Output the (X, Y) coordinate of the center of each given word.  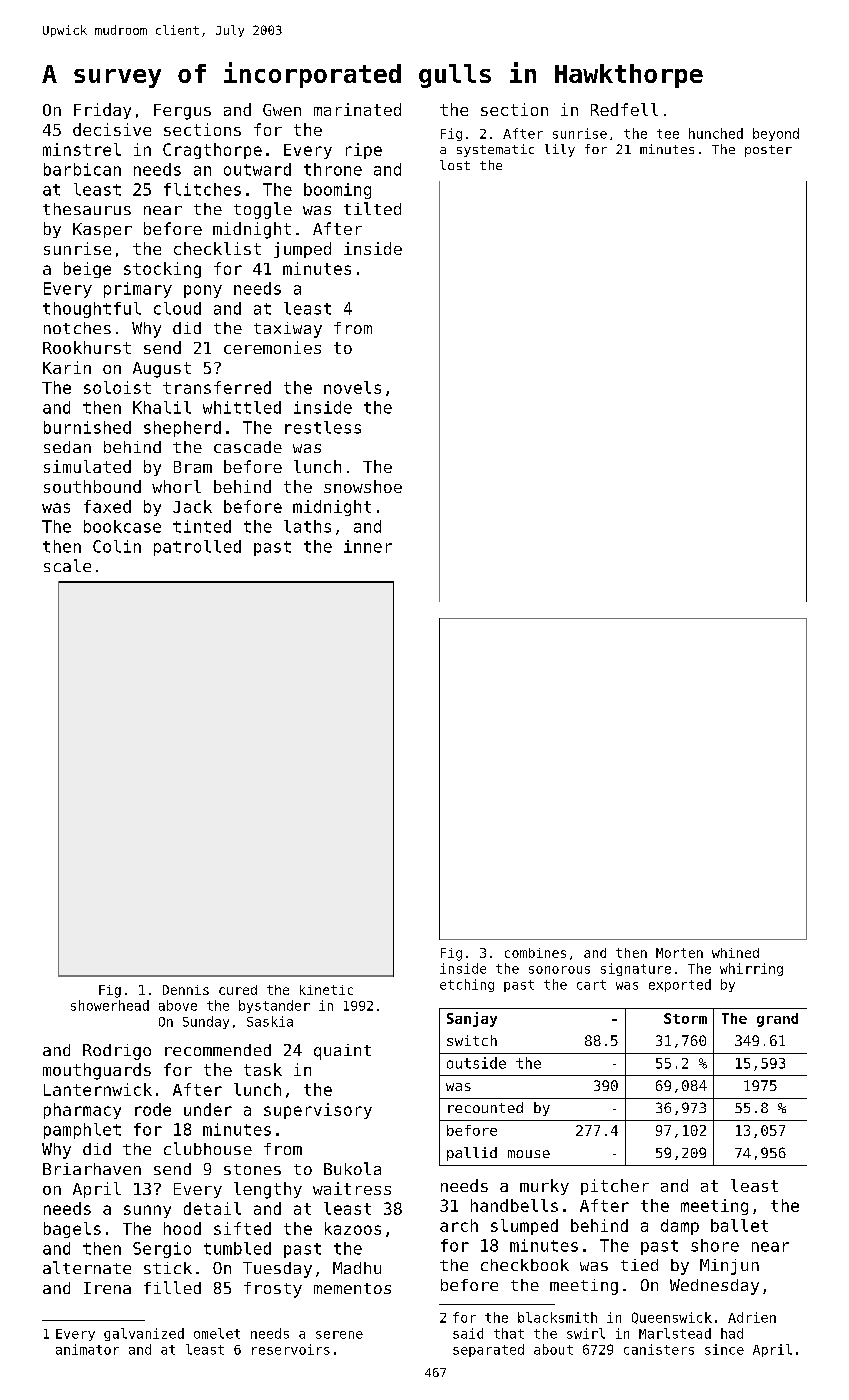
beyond (776, 134)
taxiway (288, 330)
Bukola (352, 1168)
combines (535, 953)
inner (368, 546)
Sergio (162, 1250)
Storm (685, 1018)
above (178, 1005)
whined (735, 953)
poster (768, 151)
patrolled (197, 548)
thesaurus (87, 209)
